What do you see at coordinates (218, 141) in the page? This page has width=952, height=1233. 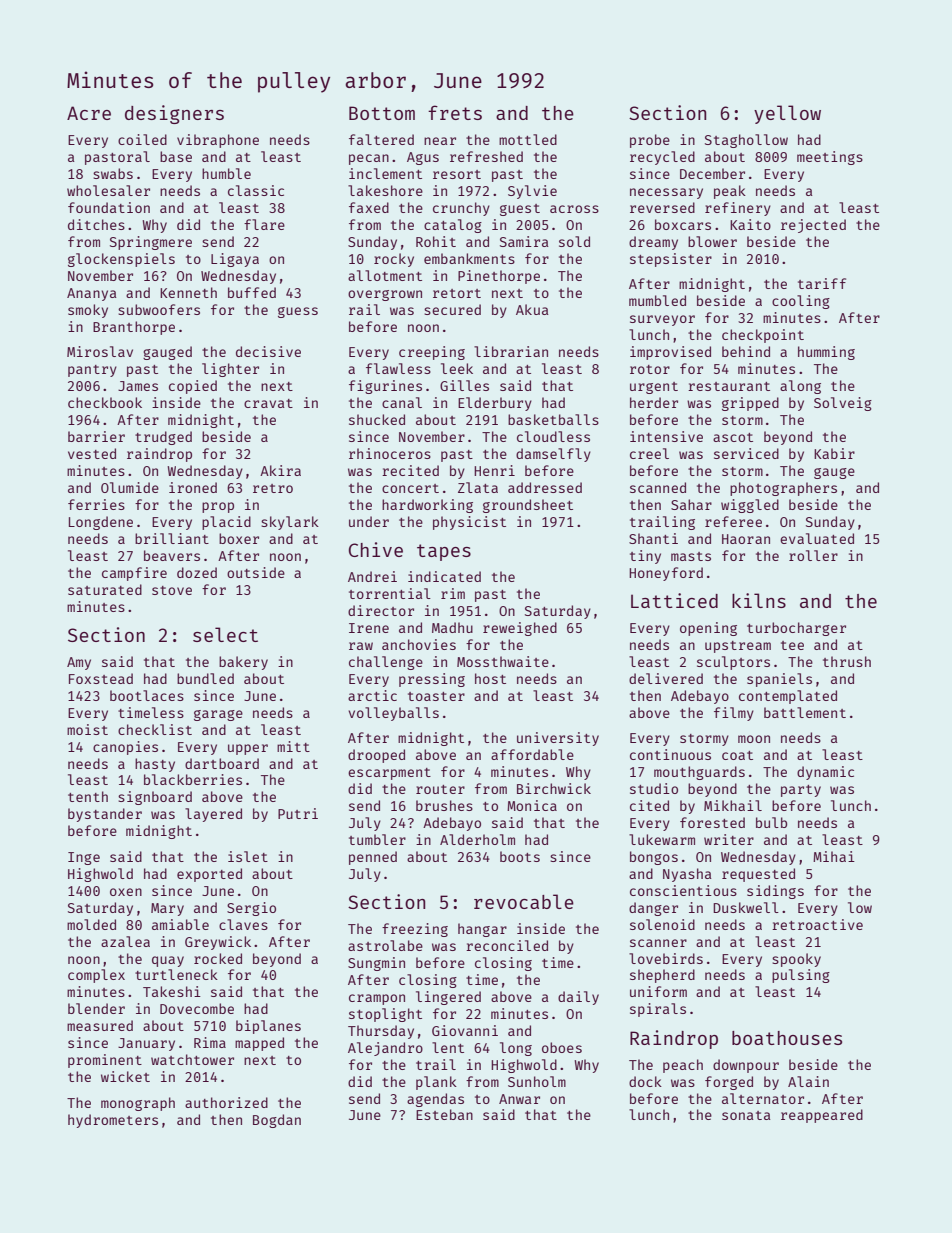 I see `vibraphone` at bounding box center [218, 141].
